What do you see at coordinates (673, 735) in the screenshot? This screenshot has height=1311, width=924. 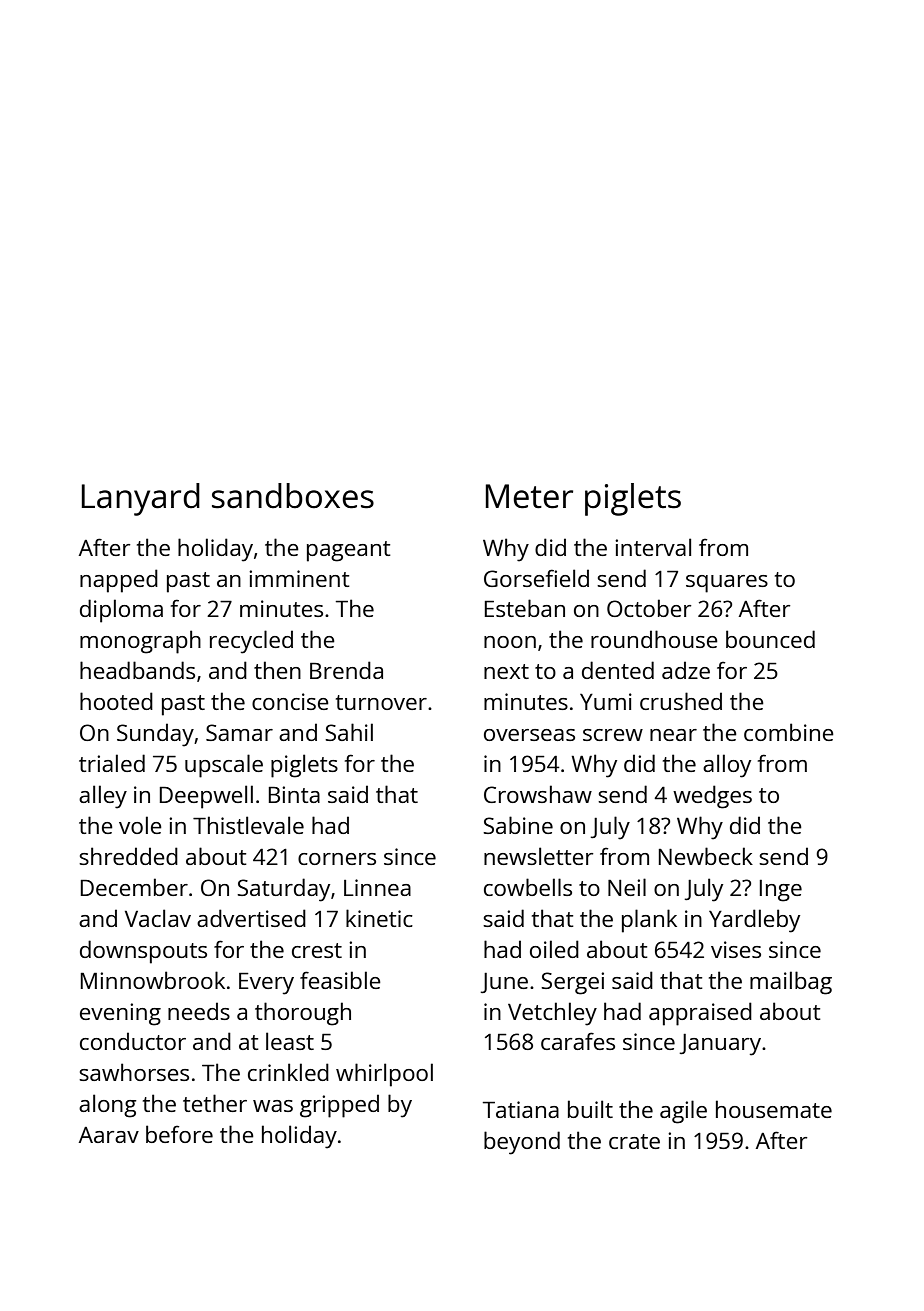 I see `near` at bounding box center [673, 735].
